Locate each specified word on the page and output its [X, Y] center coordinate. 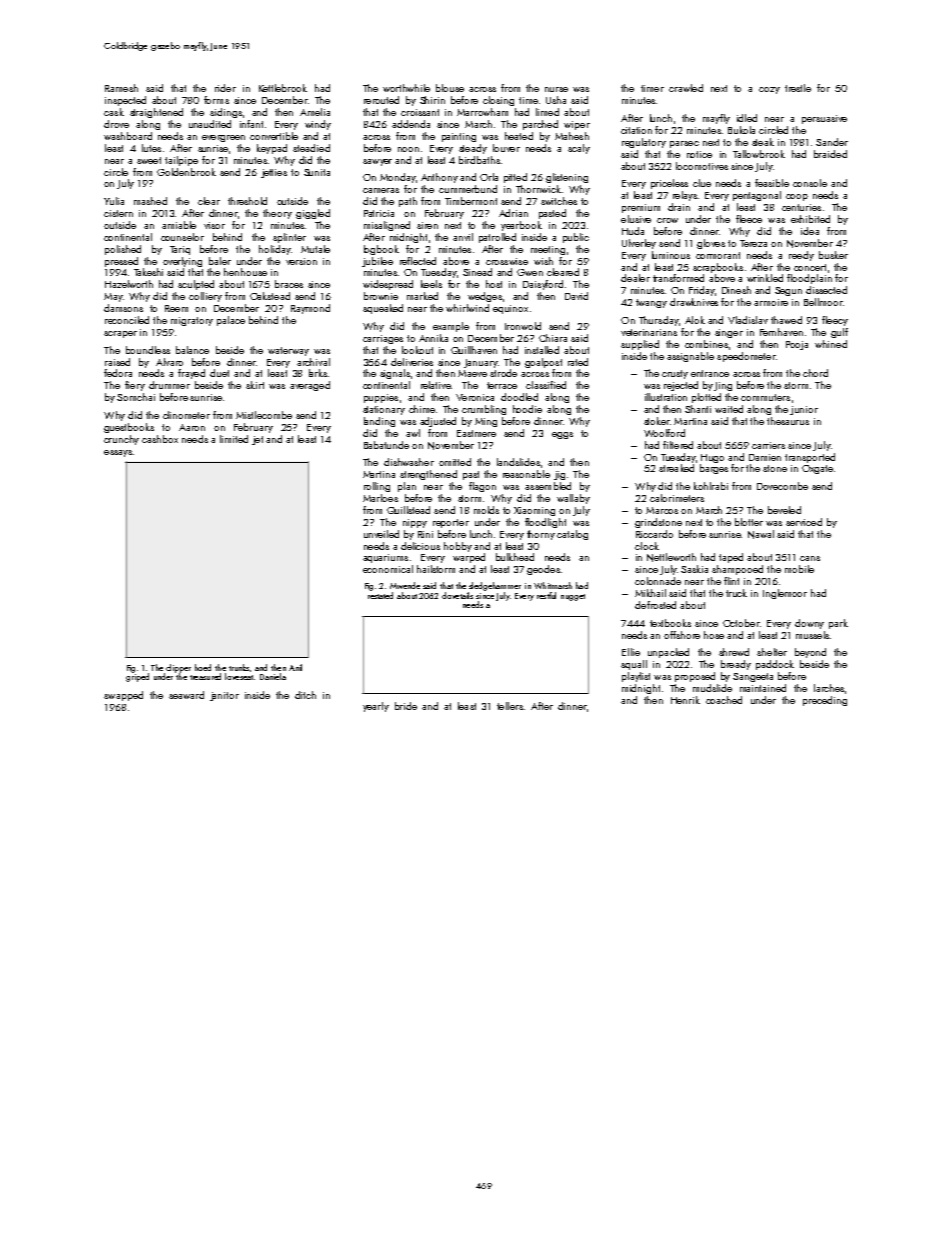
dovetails [457, 595]
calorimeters [677, 498]
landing [379, 422]
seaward [186, 695]
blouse [450, 88]
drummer [169, 385]
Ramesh [121, 88]
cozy [769, 90]
